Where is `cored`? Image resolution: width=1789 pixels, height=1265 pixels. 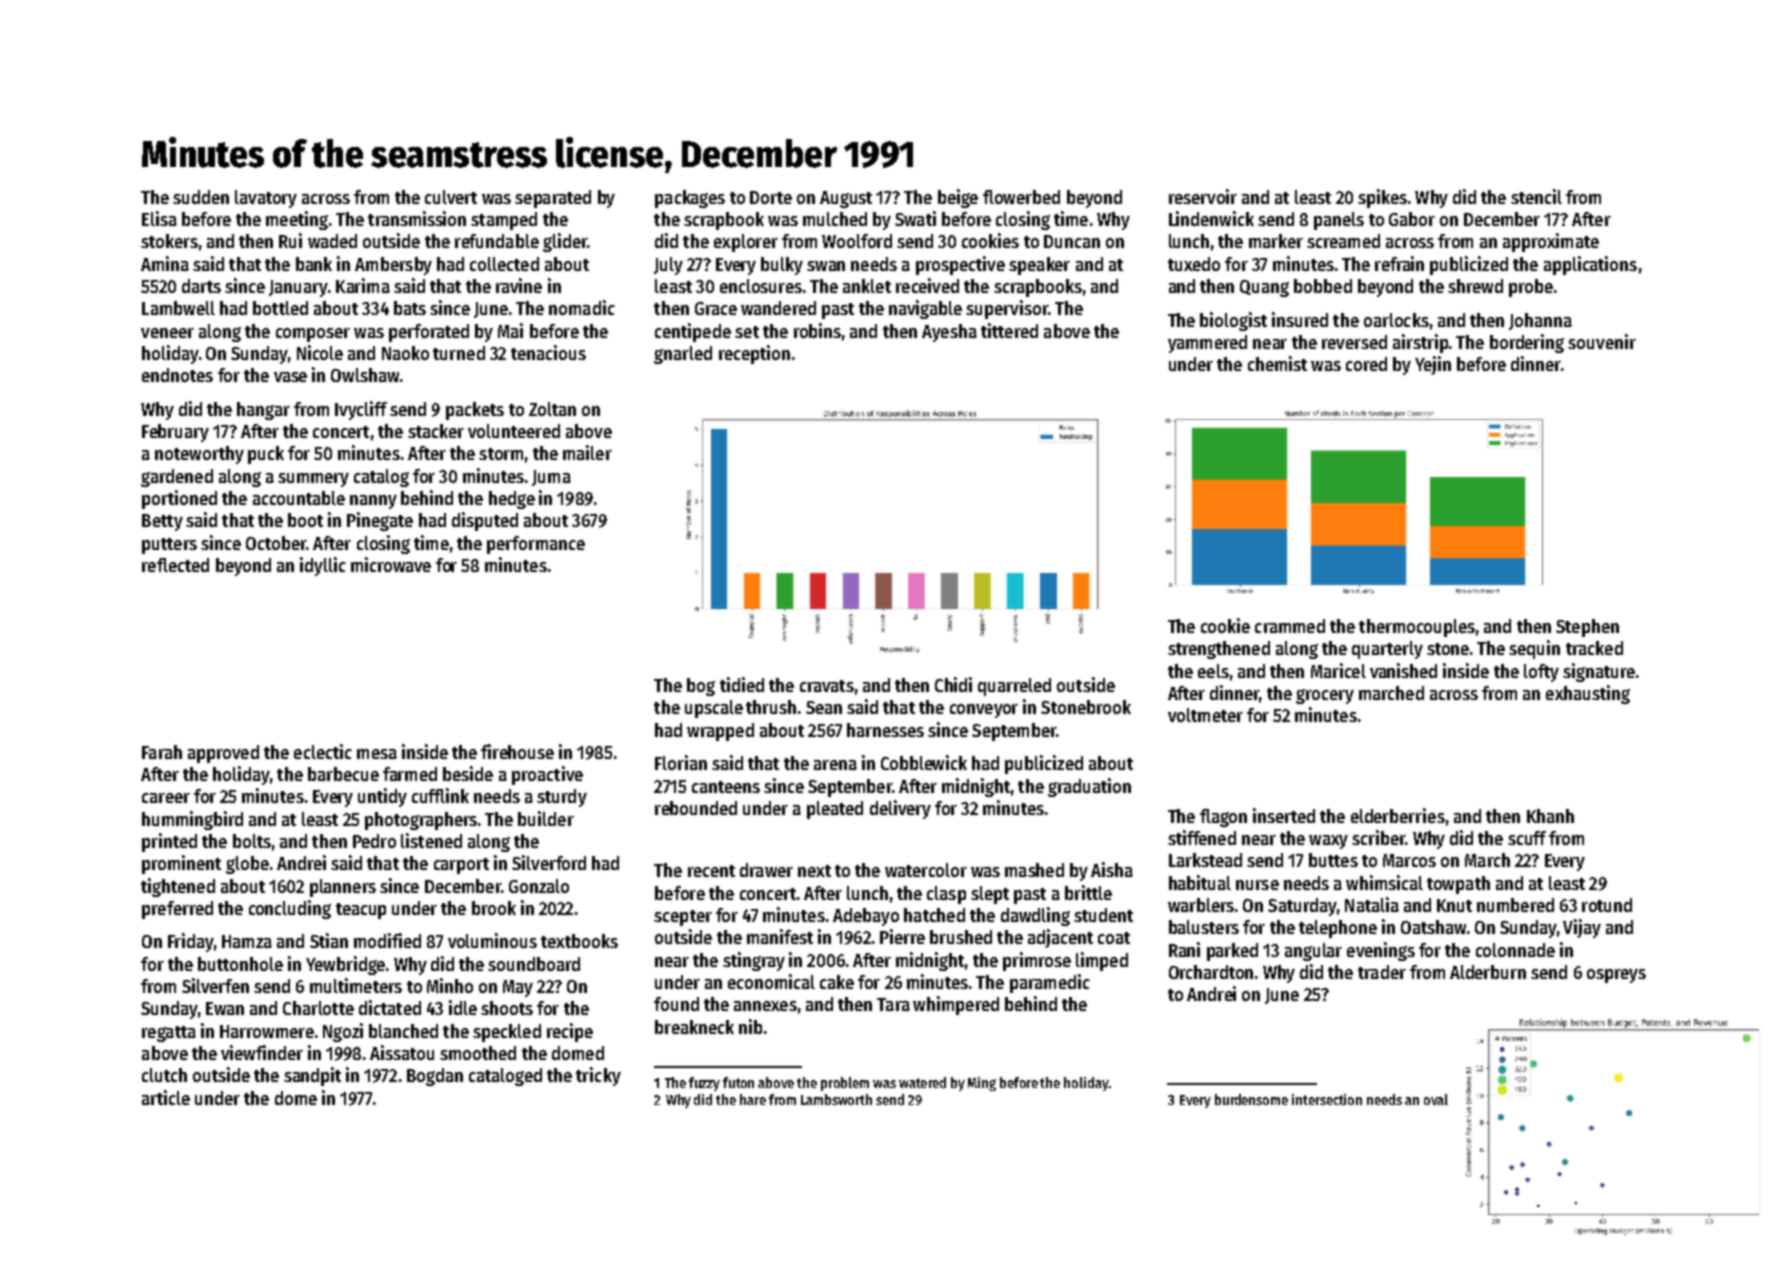 cored is located at coordinates (1366, 364).
